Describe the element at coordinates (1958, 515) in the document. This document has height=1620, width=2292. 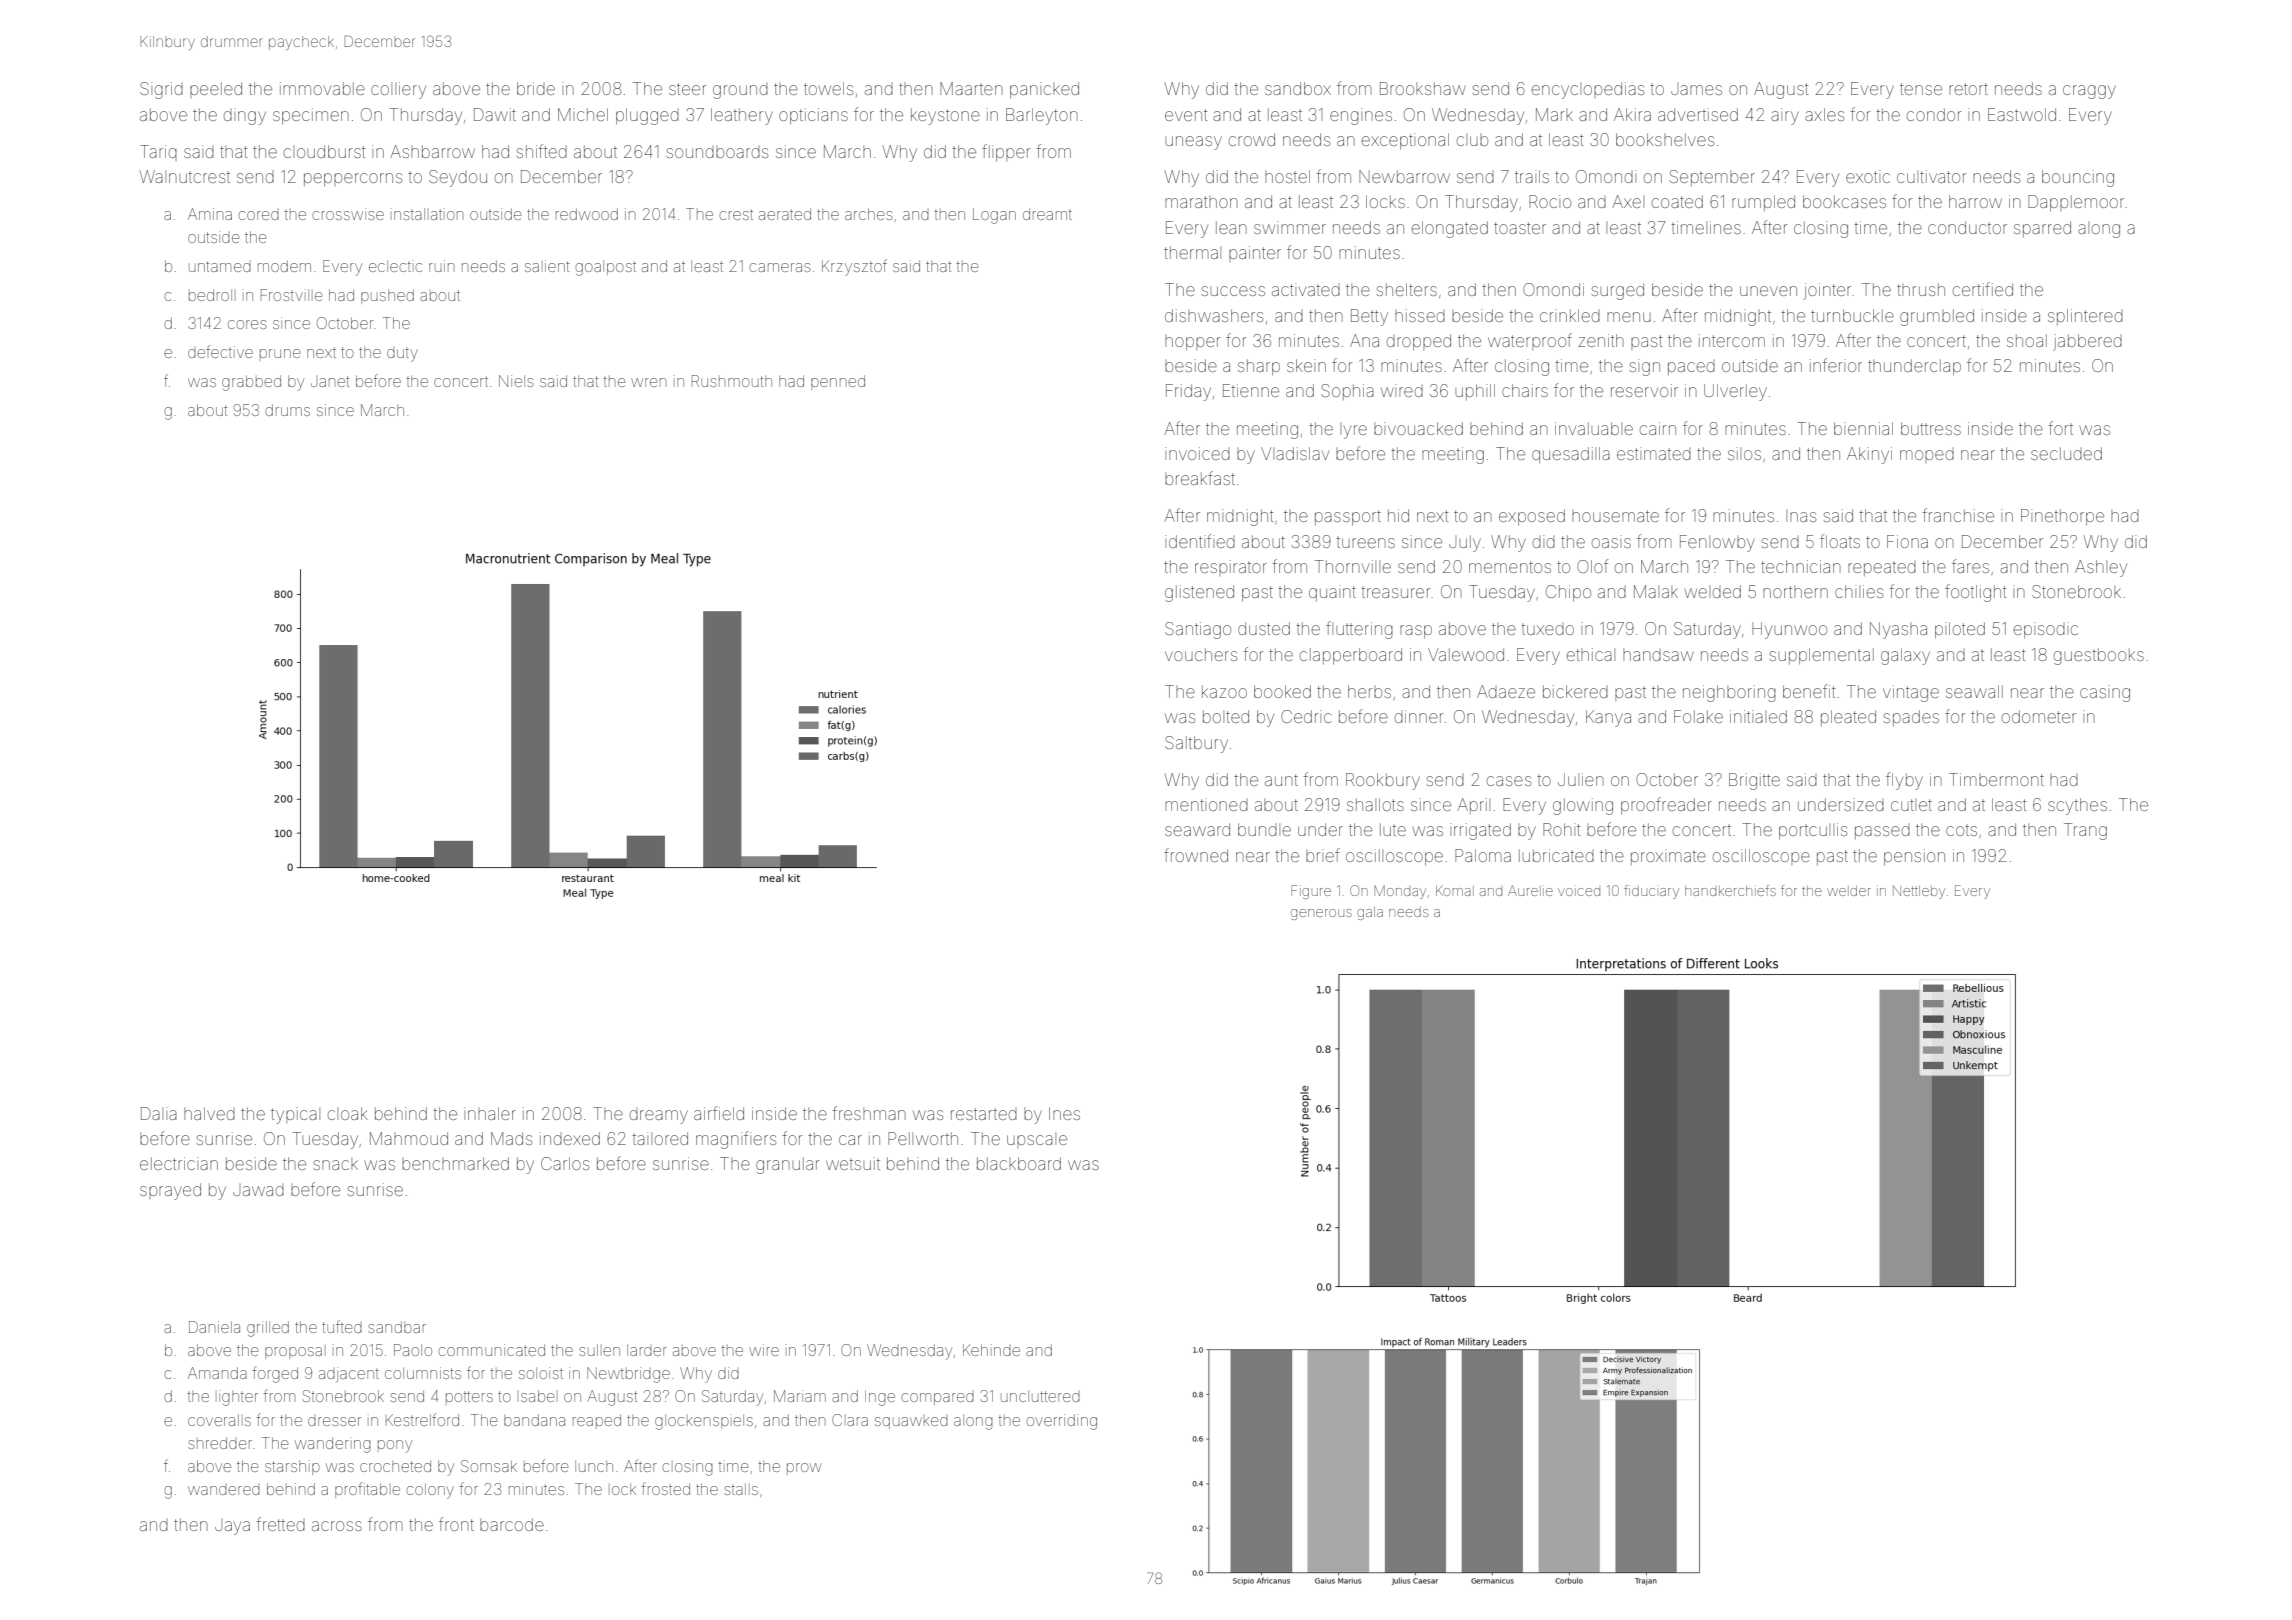
I see `franchise` at that location.
